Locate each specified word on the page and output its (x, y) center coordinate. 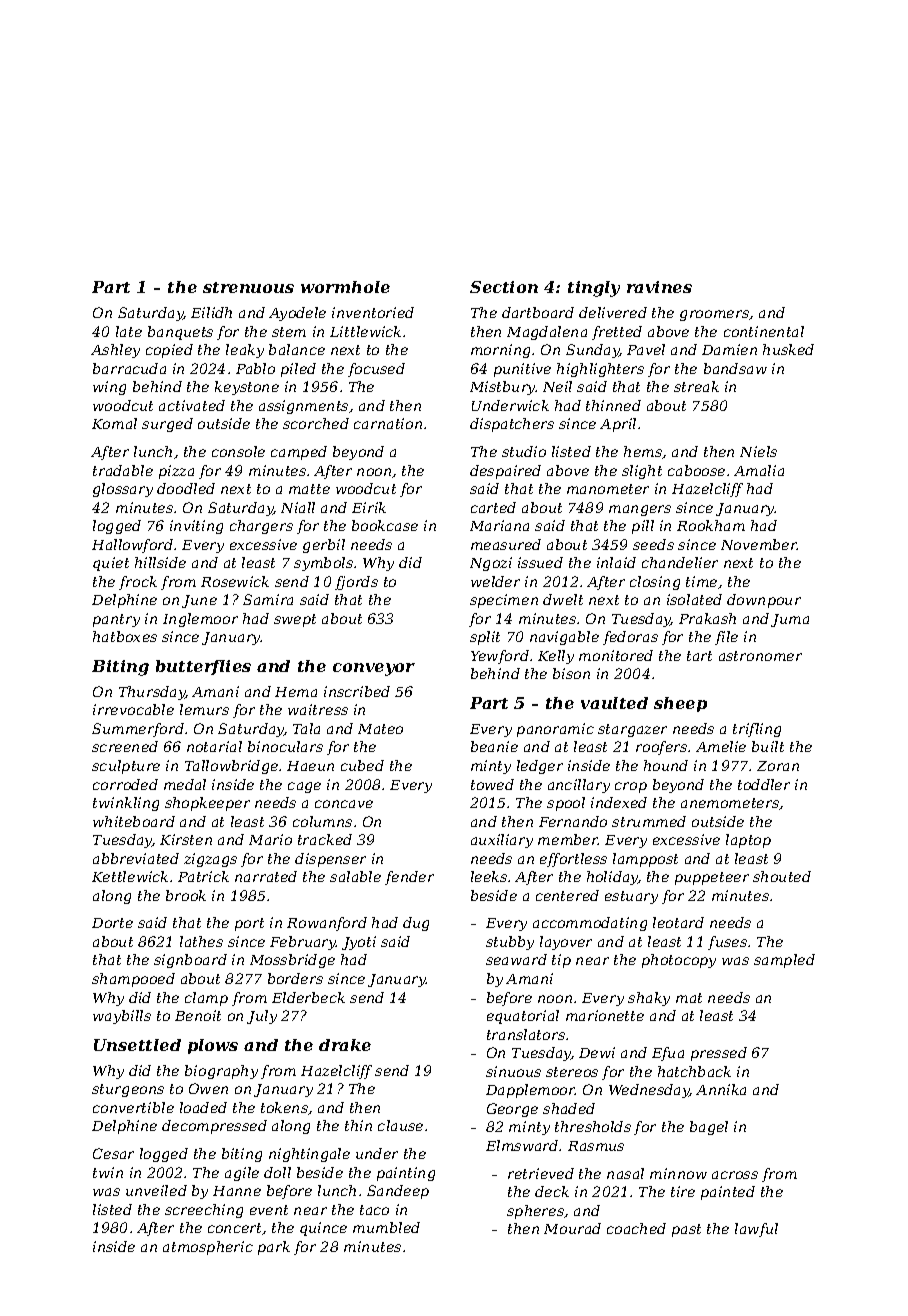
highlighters (600, 370)
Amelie (721, 746)
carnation (388, 423)
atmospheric (208, 1248)
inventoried (373, 312)
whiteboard (134, 821)
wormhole (345, 287)
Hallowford (132, 546)
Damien (729, 349)
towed (492, 784)
